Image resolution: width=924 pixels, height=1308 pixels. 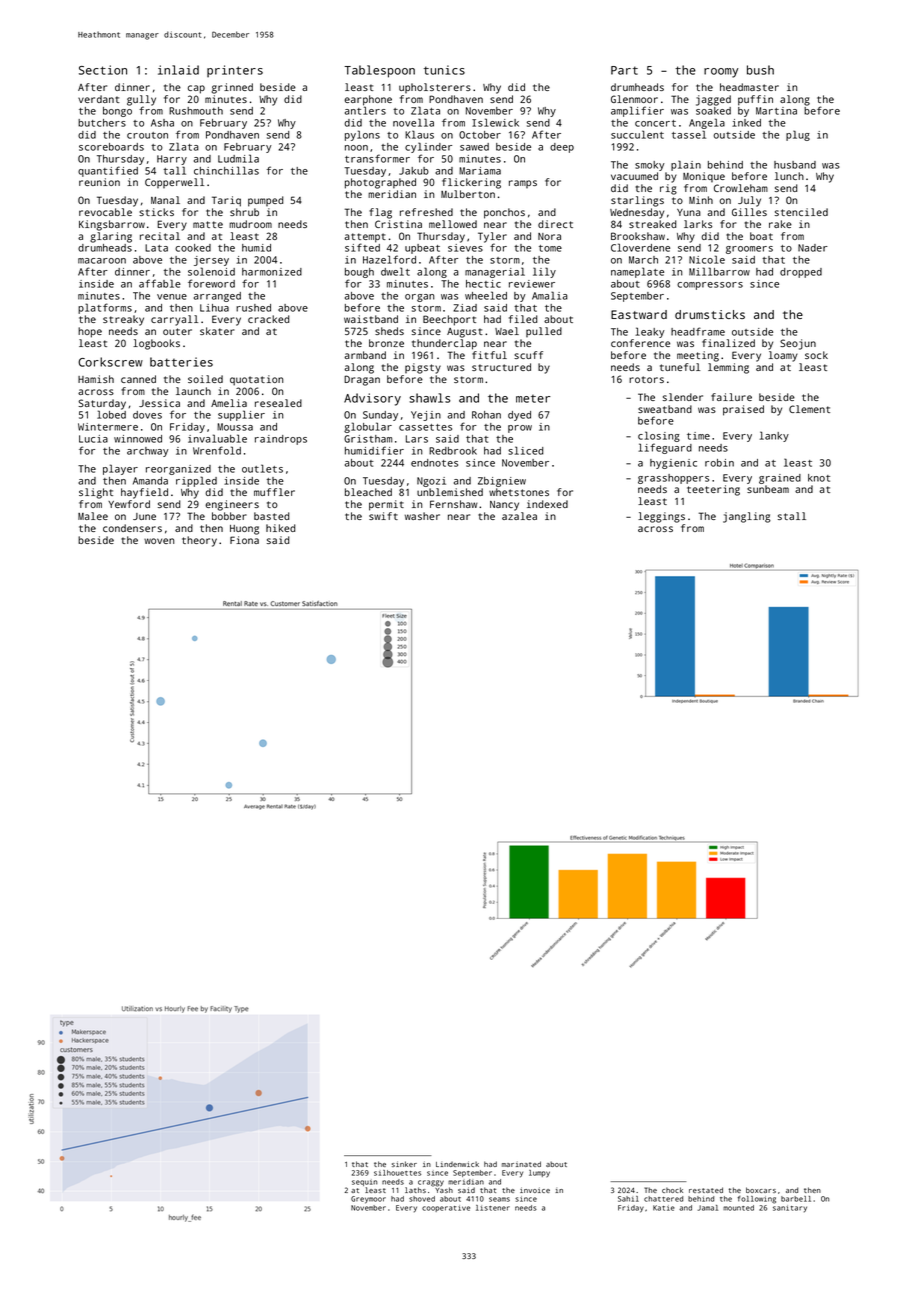 I want to click on jersey, so click(x=211, y=261).
